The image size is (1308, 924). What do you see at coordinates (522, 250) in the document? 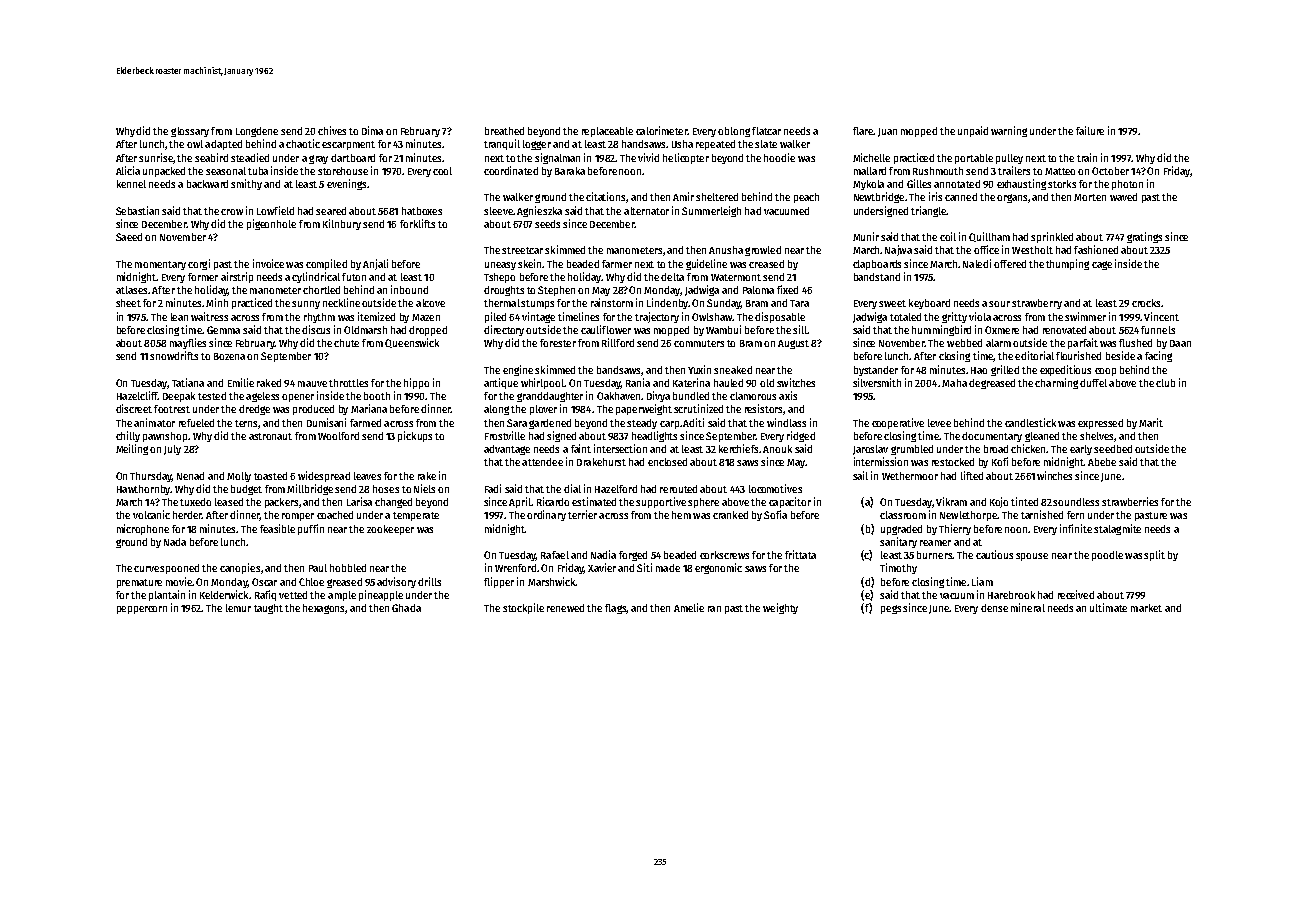
I see `streetcar` at bounding box center [522, 250].
